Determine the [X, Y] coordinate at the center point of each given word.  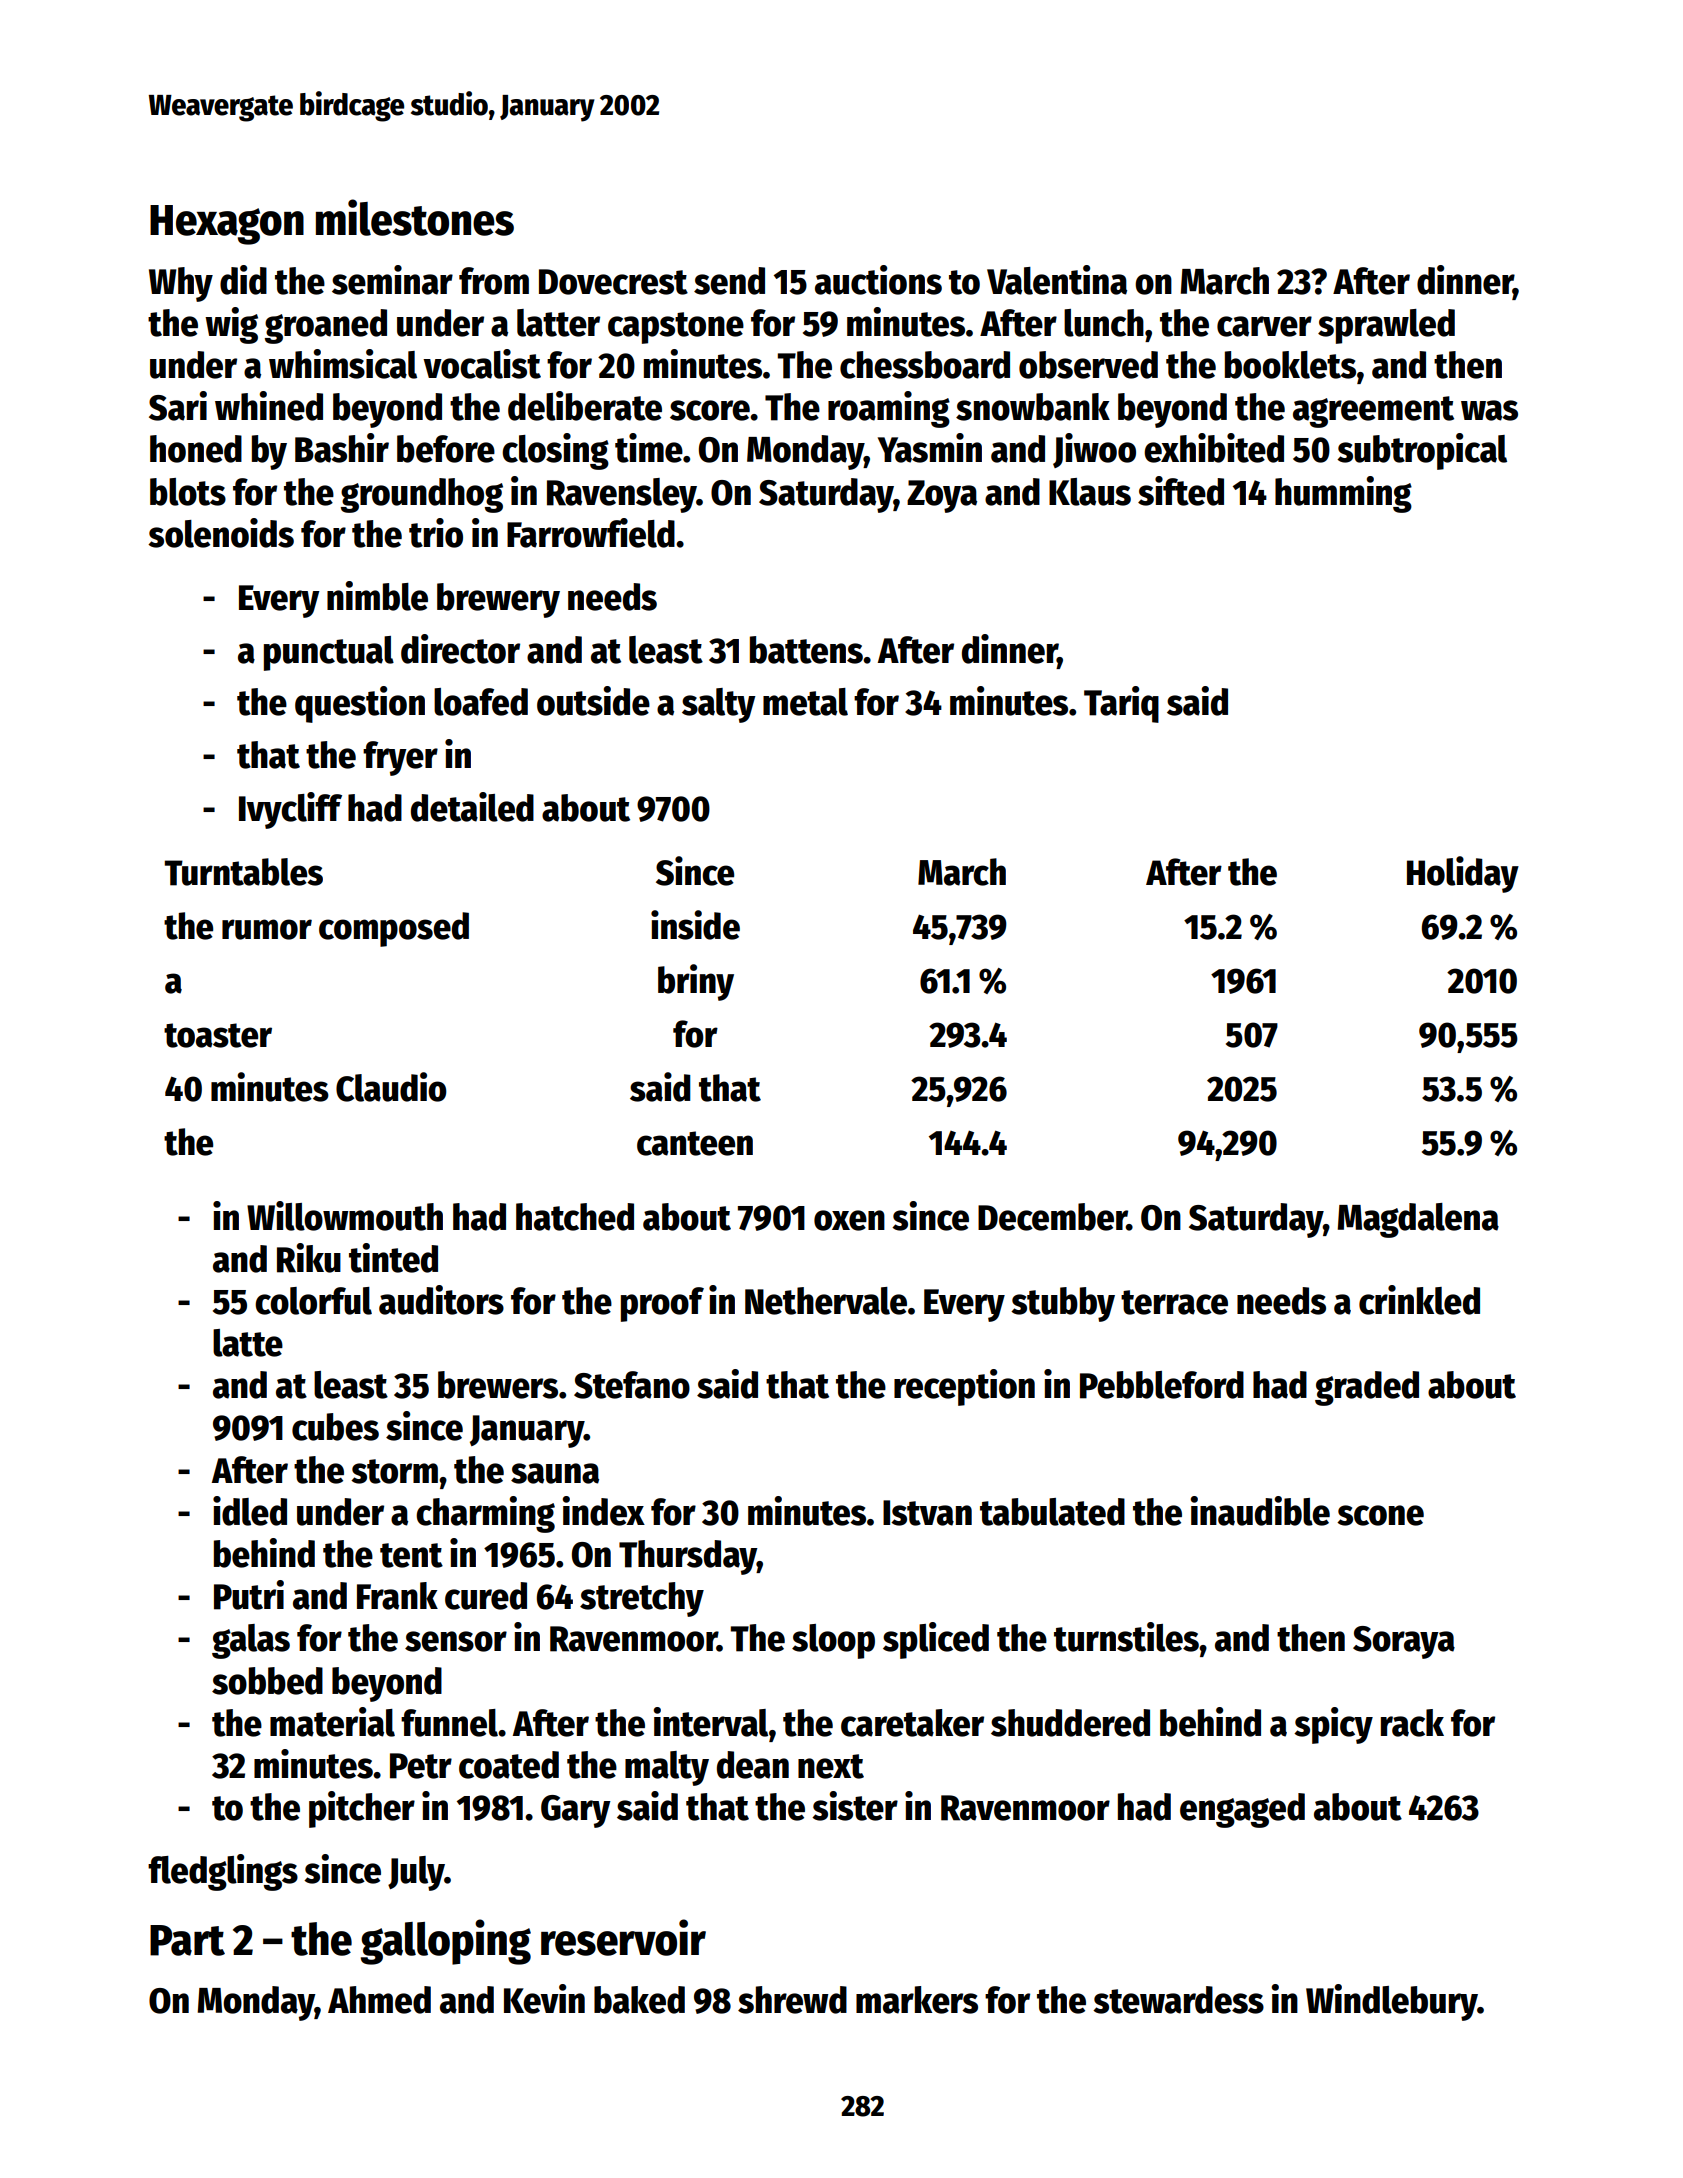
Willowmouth [345, 1216]
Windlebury [1392, 2002]
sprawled [1386, 326]
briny [696, 982]
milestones [415, 217]
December [1052, 1217]
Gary [576, 1811]
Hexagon [227, 225]
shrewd [792, 2000]
